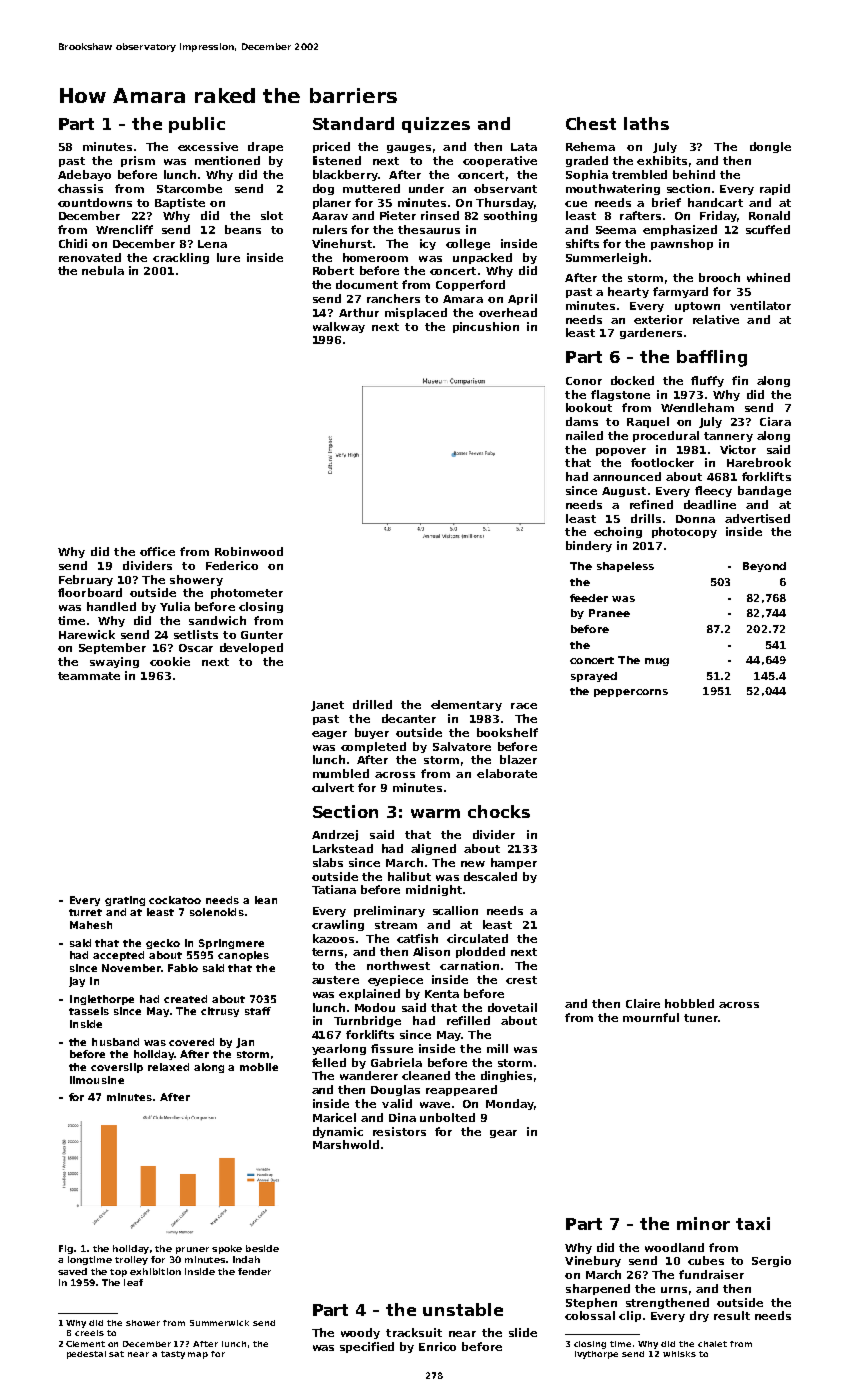  Describe the element at coordinates (341, 773) in the screenshot. I see `mumbled` at that location.
